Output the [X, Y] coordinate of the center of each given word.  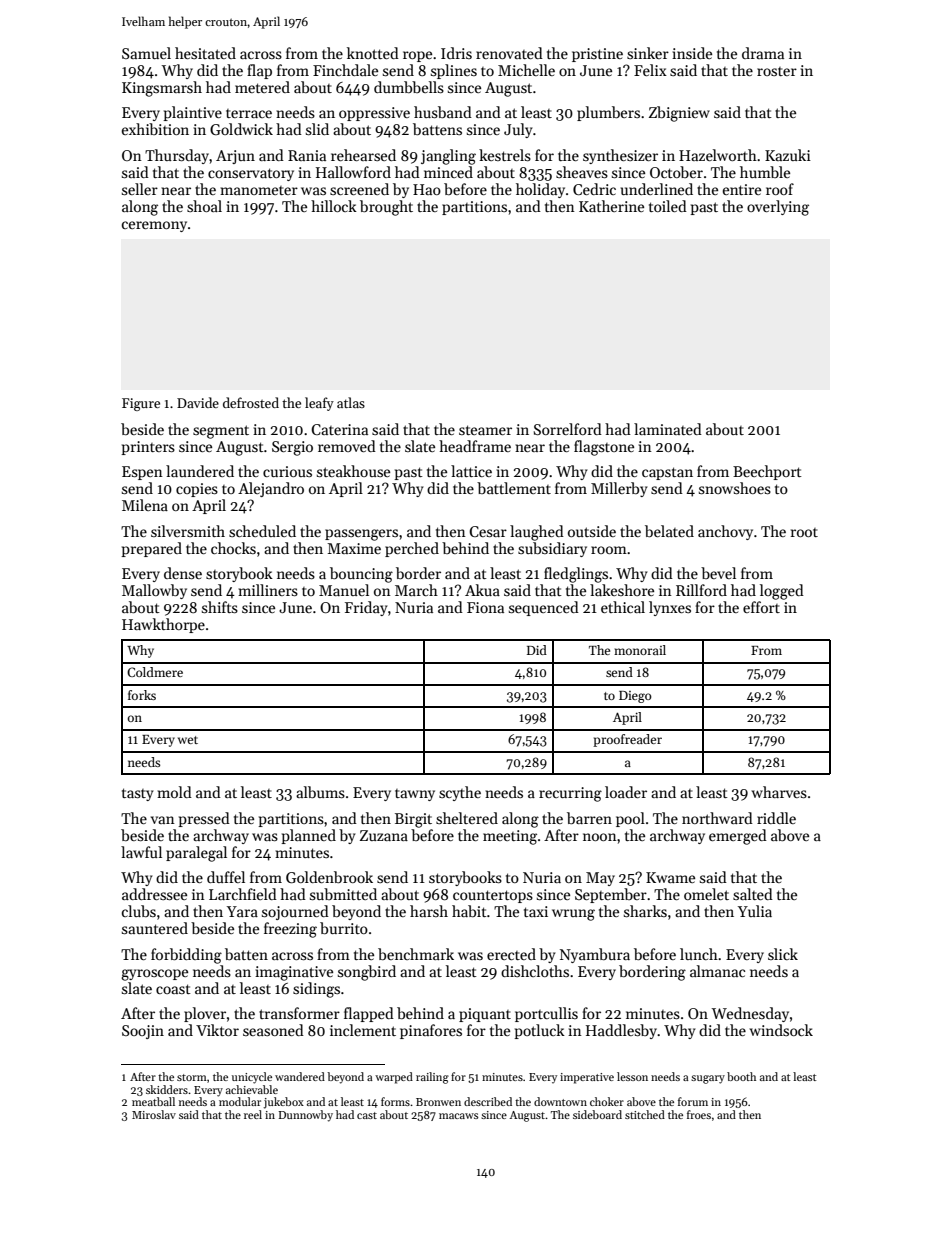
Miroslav [154, 1114]
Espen [142, 473]
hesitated [205, 53]
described [488, 1101]
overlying [778, 208]
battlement [514, 488]
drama [763, 53]
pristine [597, 55]
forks [142, 695]
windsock [781, 1030]
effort [761, 607]
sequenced [544, 608]
